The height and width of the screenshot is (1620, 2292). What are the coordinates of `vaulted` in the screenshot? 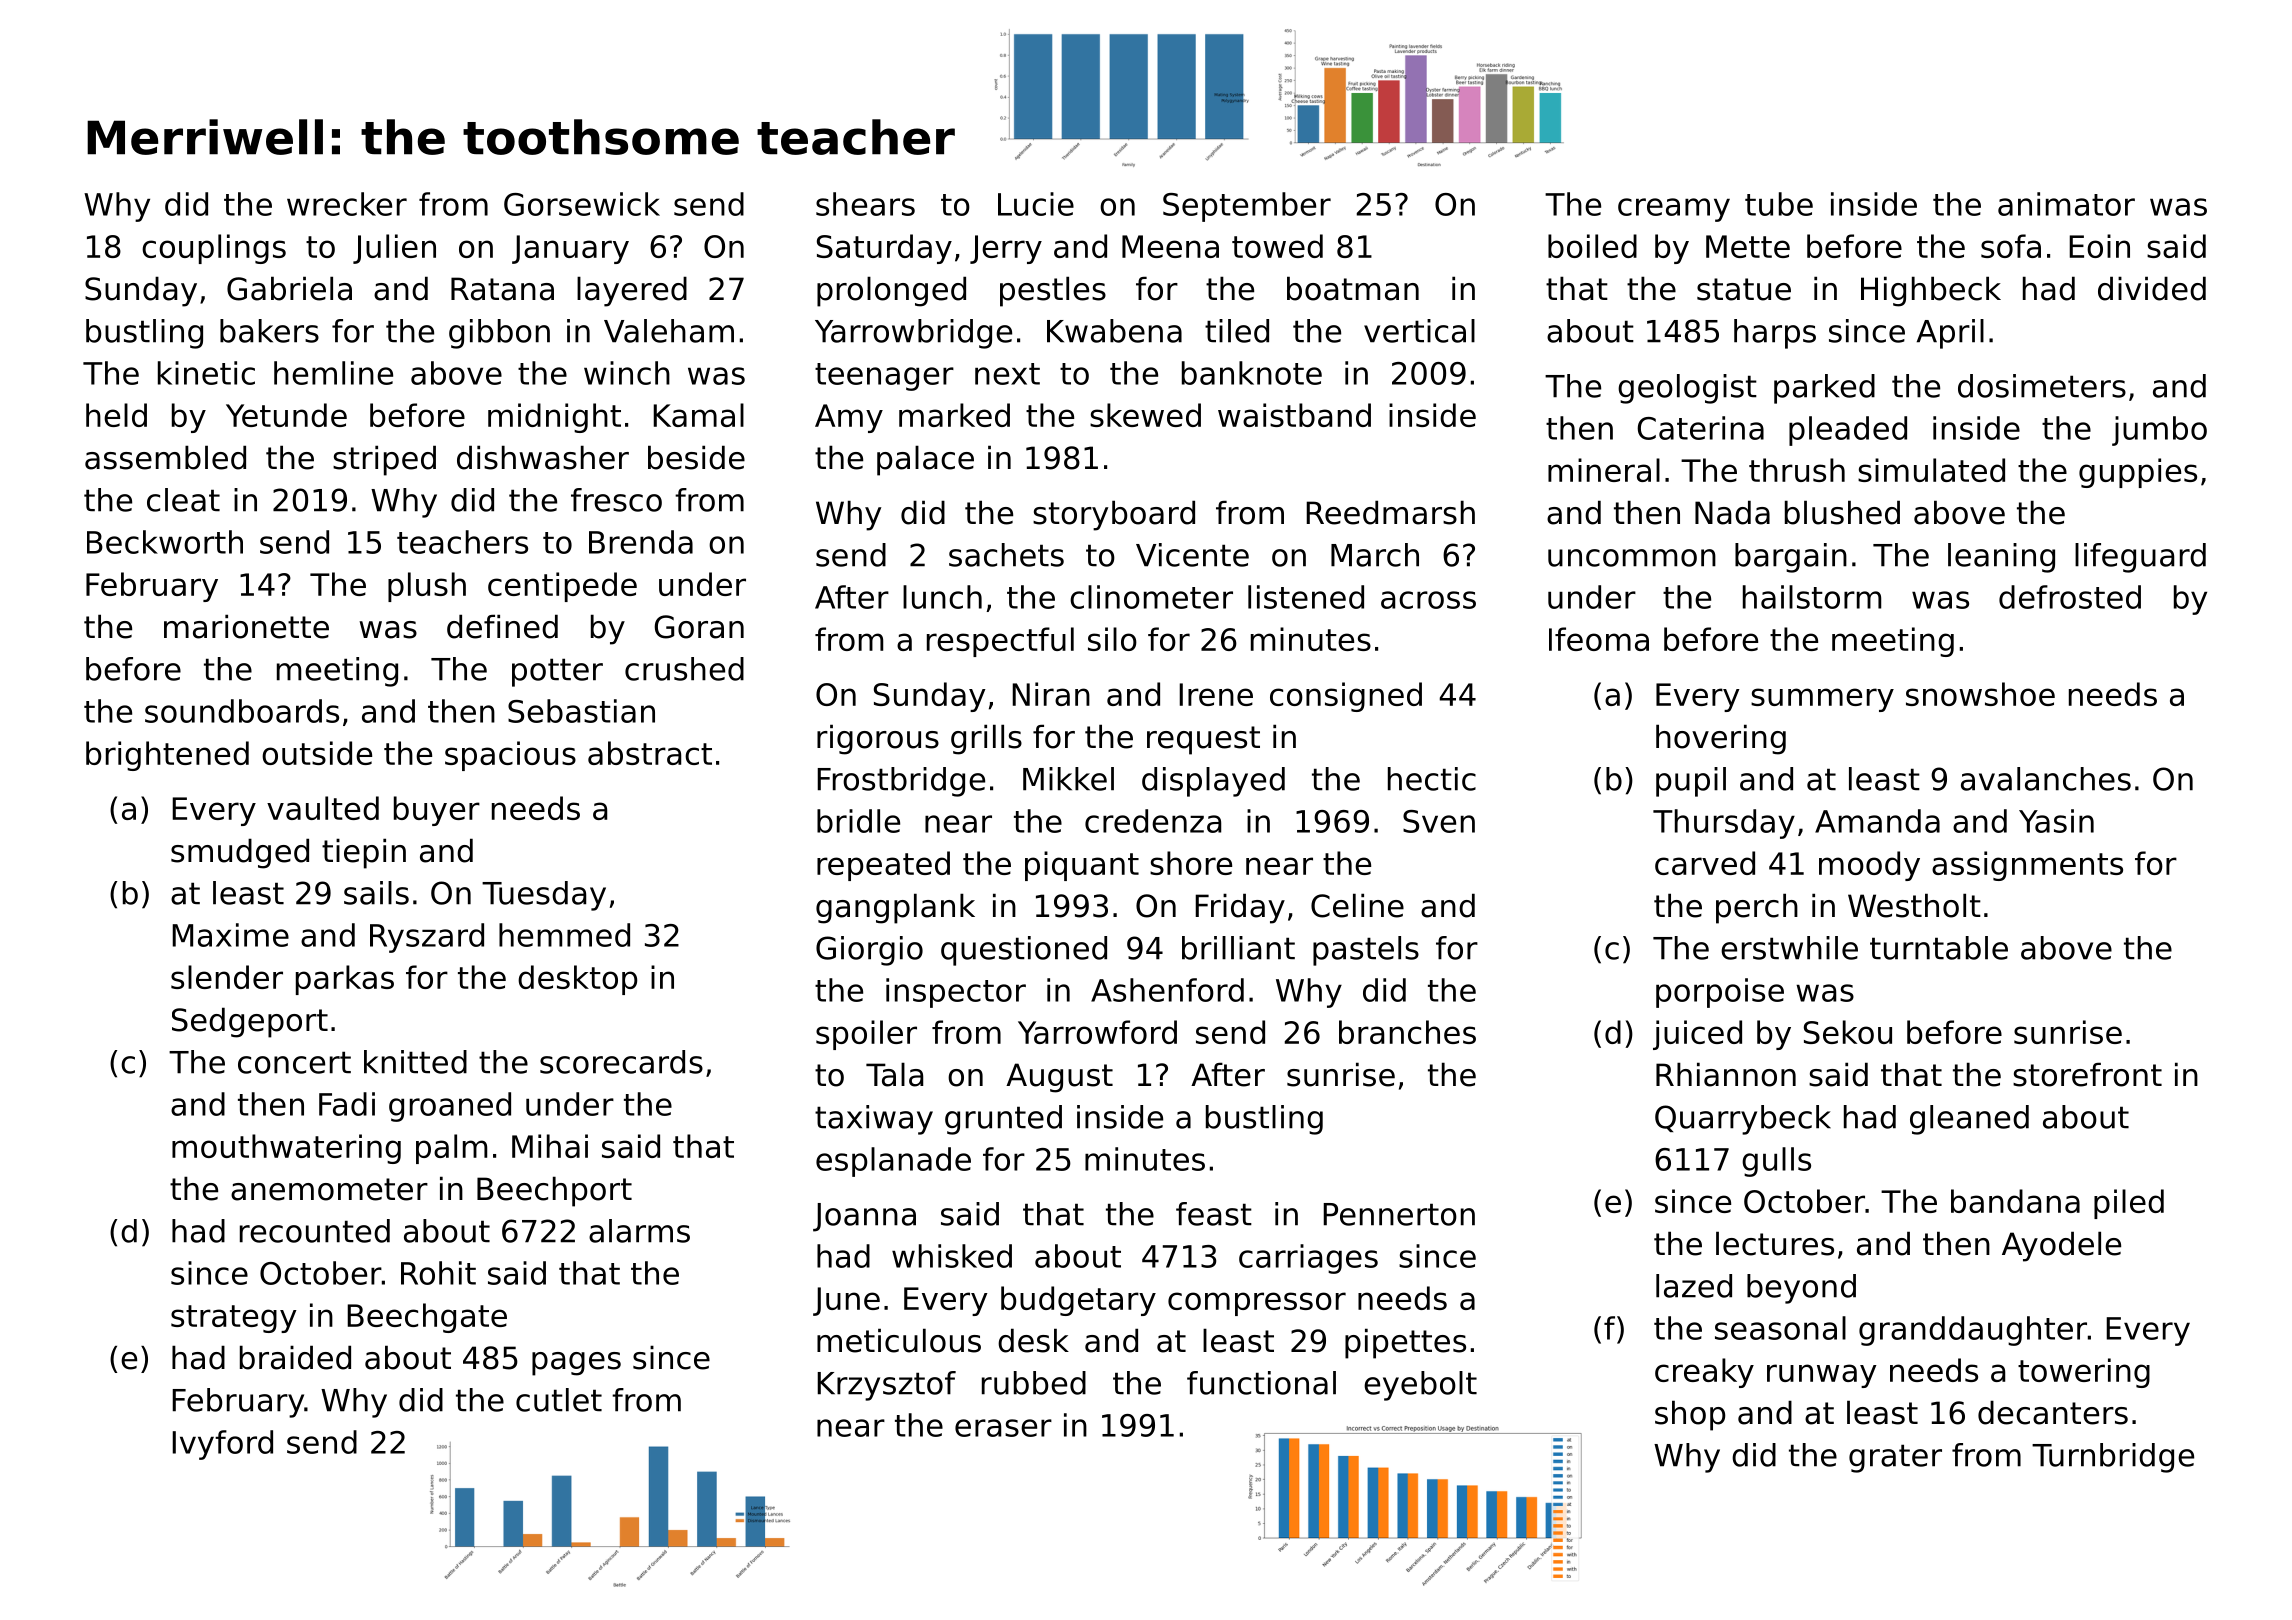 It's located at (323, 808).
